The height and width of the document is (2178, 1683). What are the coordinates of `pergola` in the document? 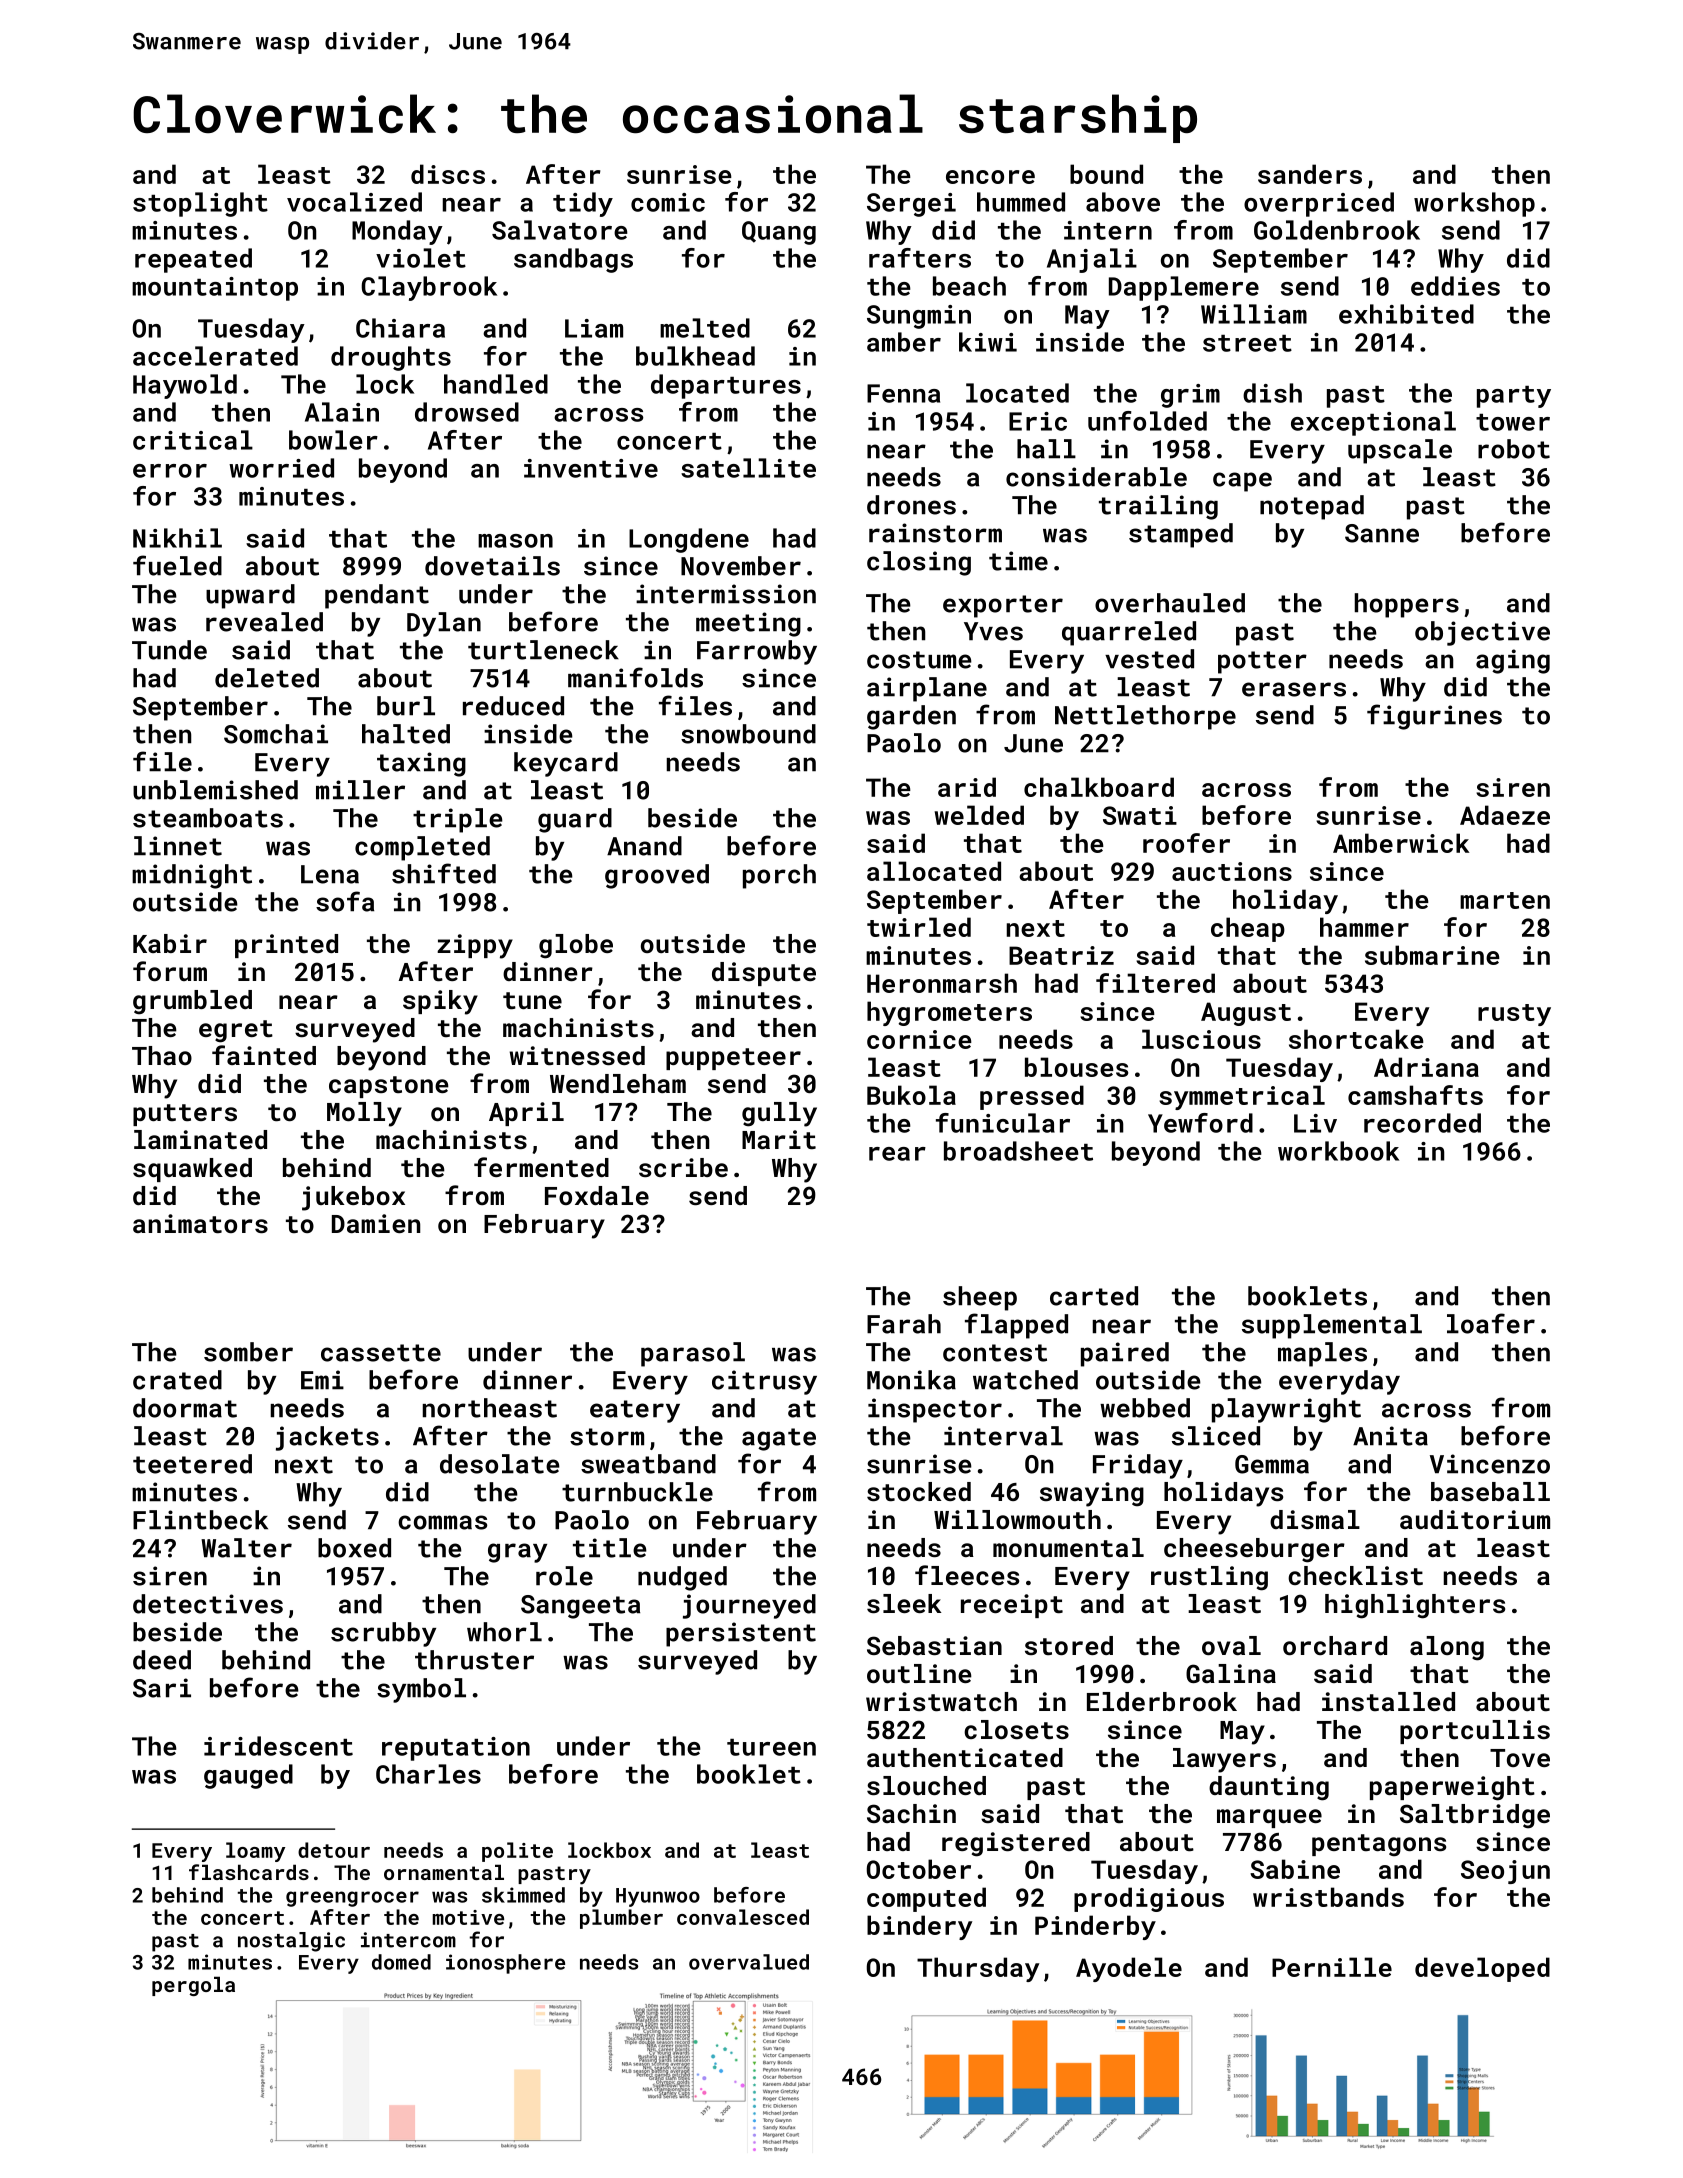 It's located at (193, 1986).
